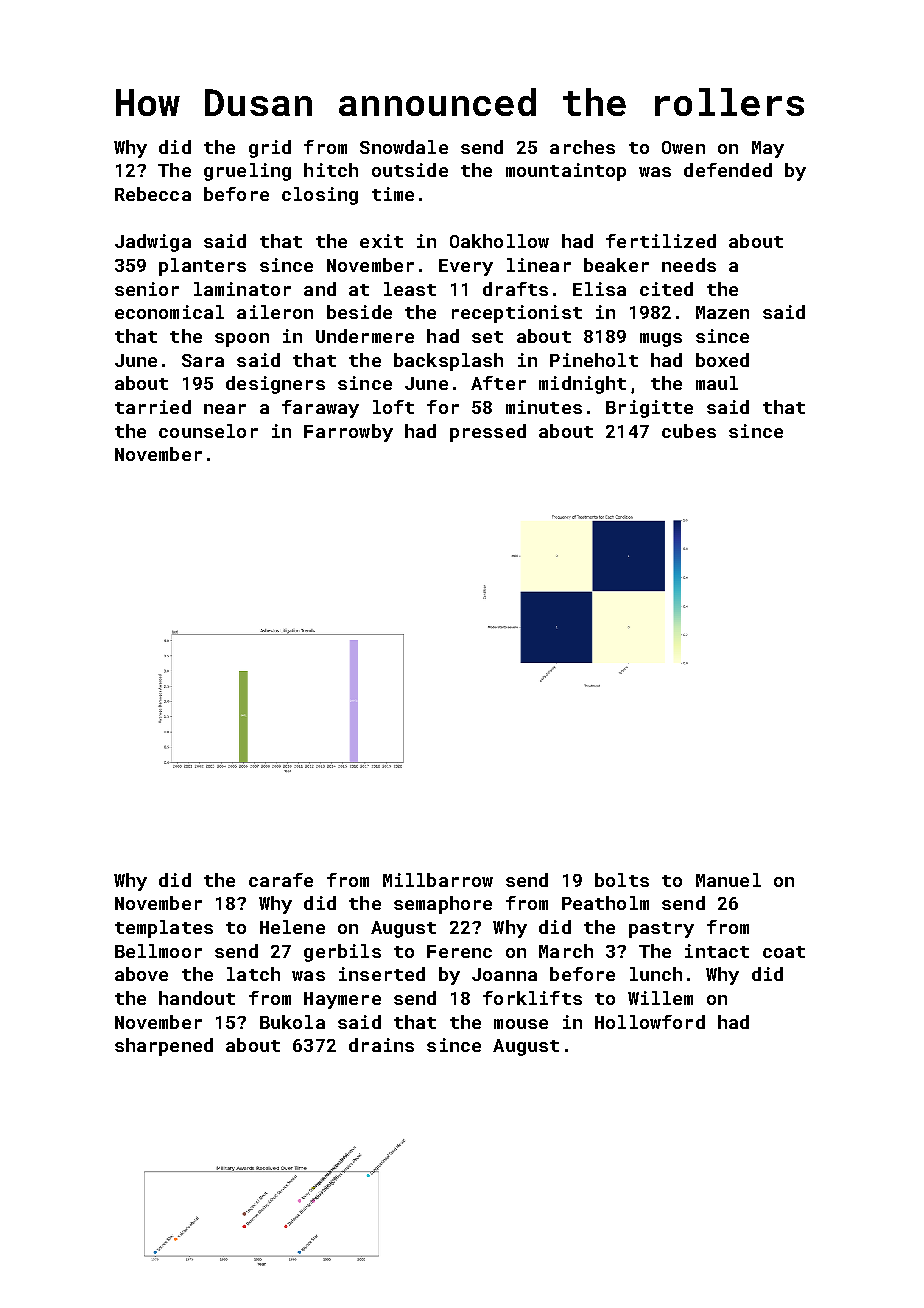 Image resolution: width=924 pixels, height=1308 pixels. What do you see at coordinates (488, 433) in the document?
I see `pressed` at bounding box center [488, 433].
